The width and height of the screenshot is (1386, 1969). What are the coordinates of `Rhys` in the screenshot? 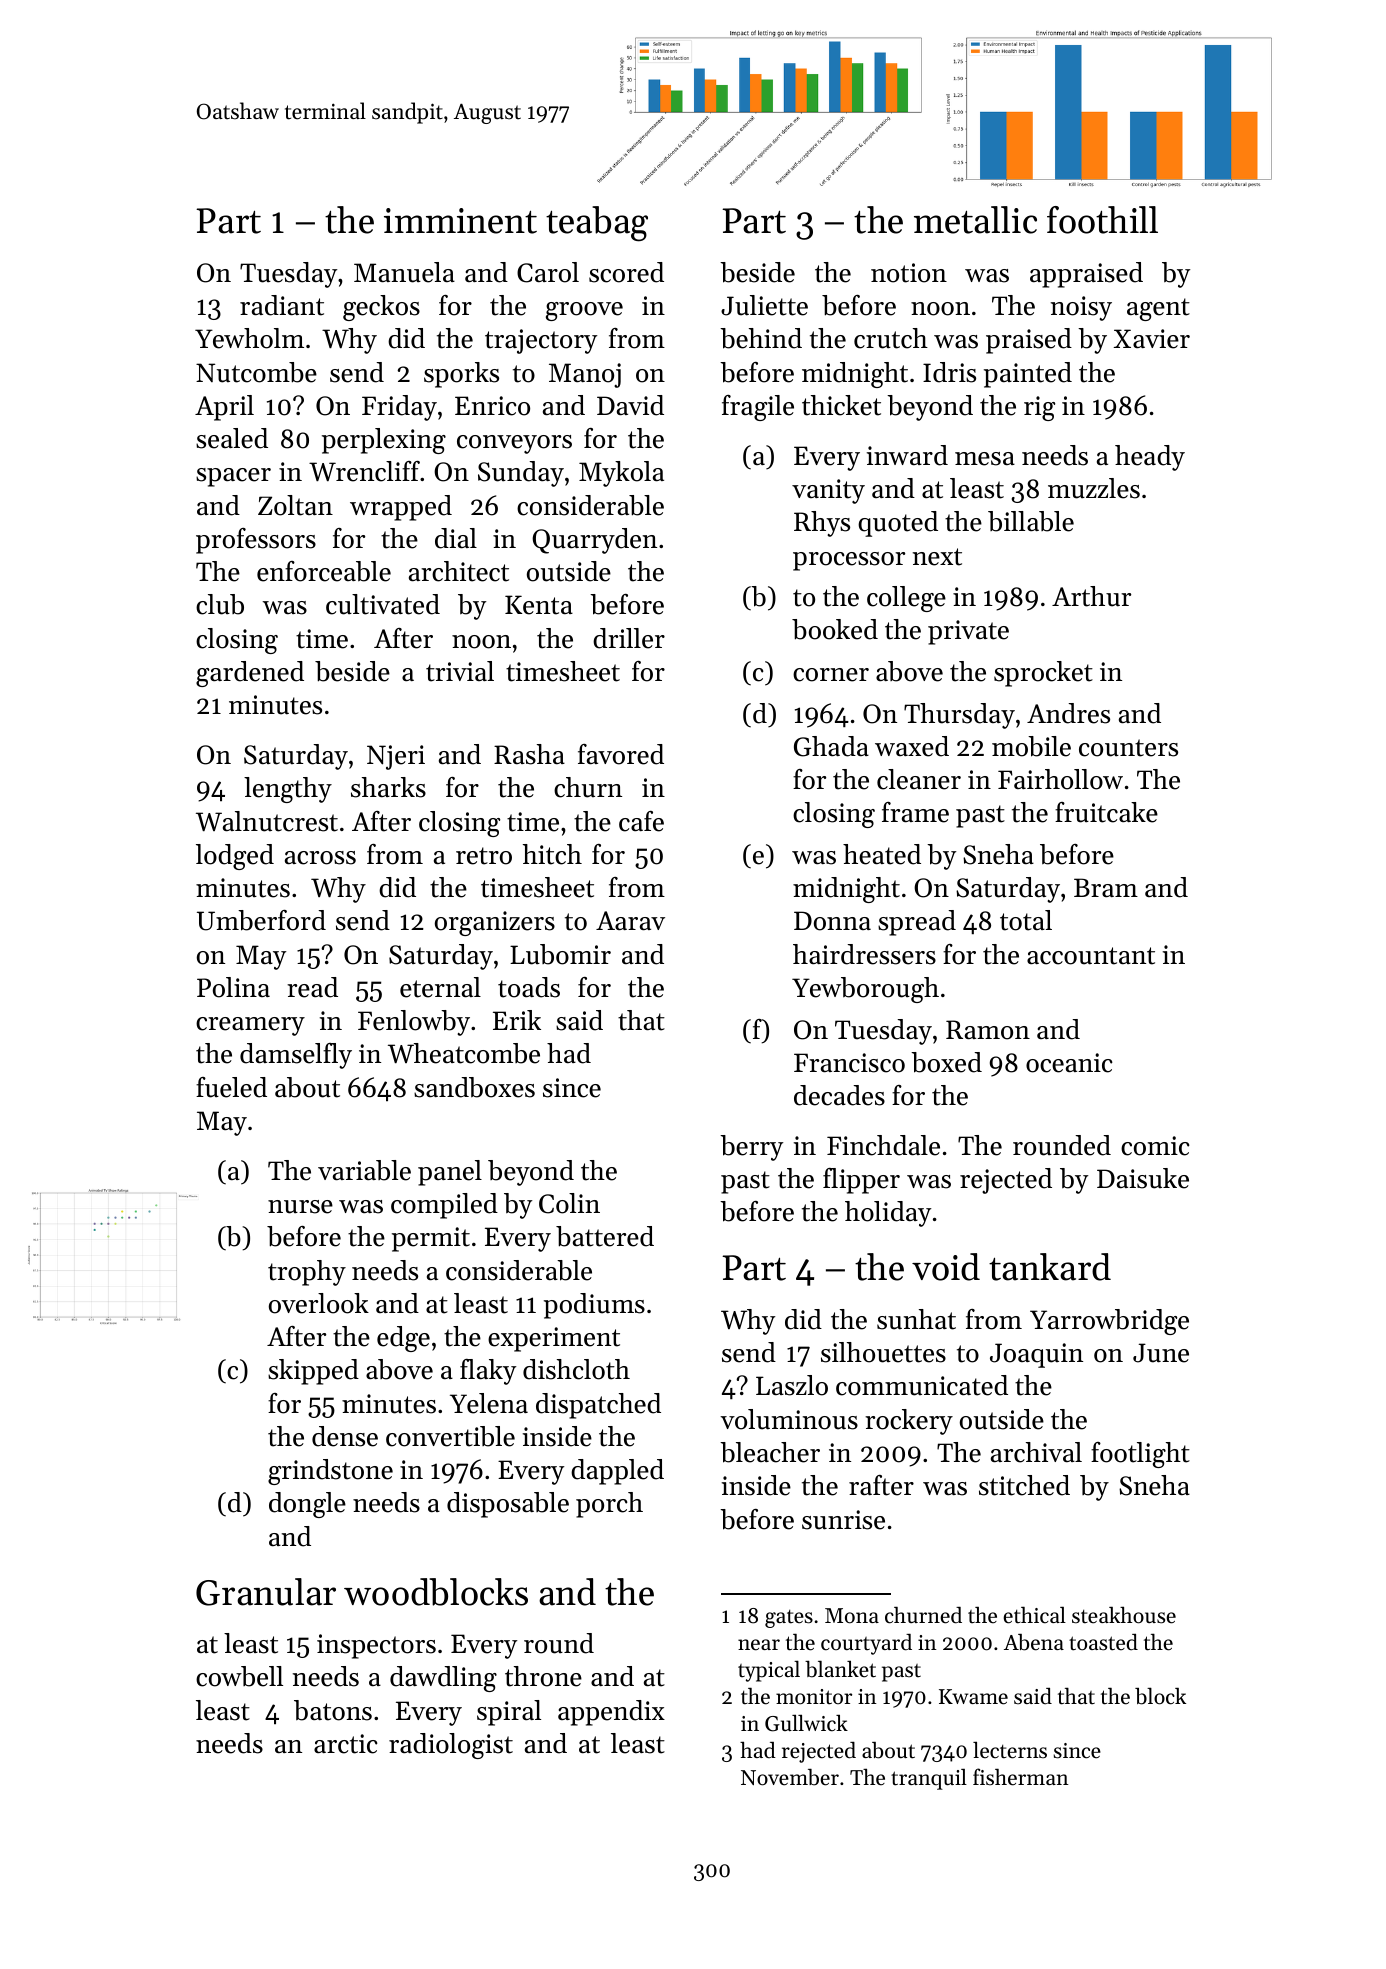 It's located at (822, 524).
